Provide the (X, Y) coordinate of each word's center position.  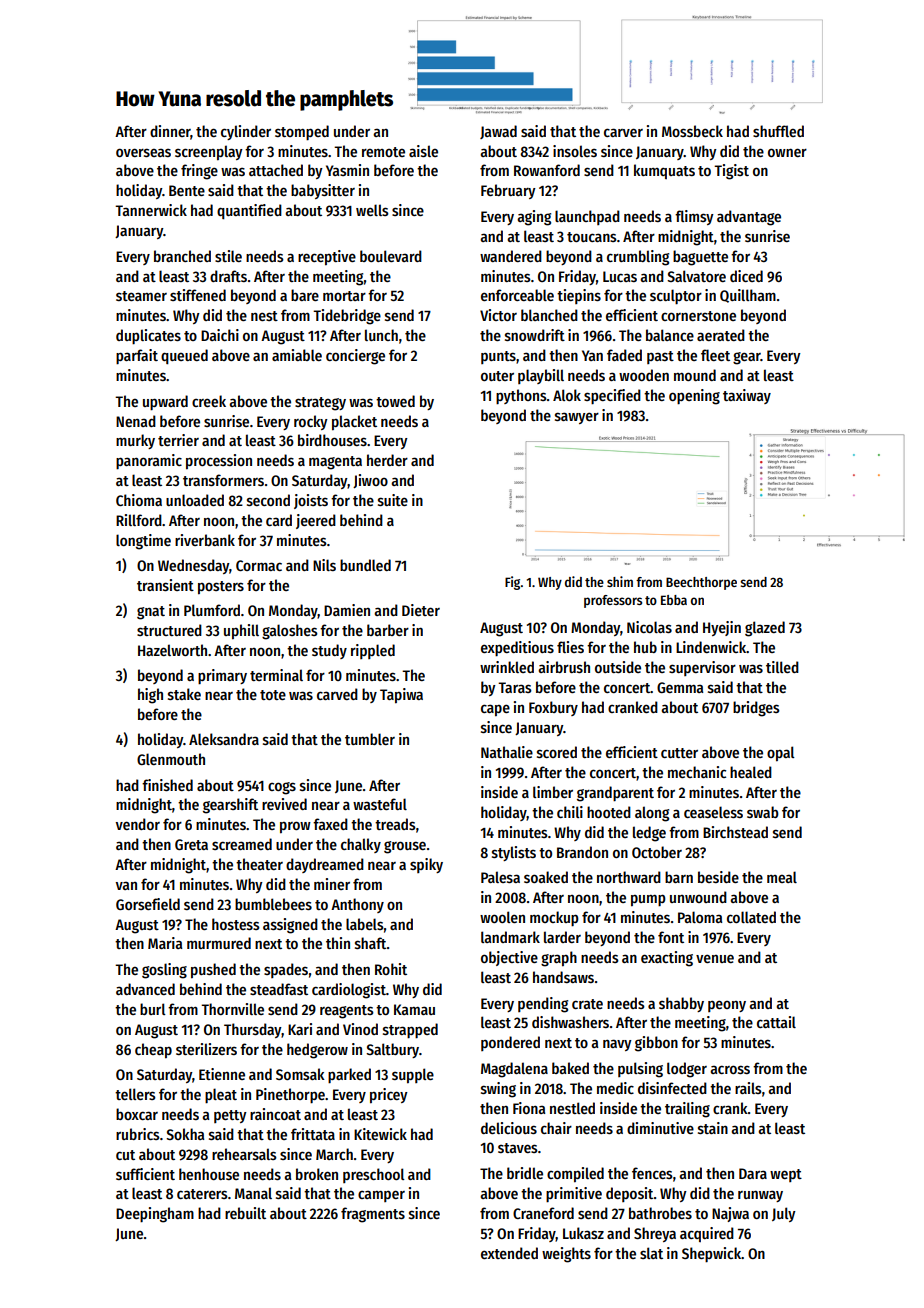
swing (498, 1090)
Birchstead (735, 832)
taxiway (747, 396)
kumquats (664, 171)
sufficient (145, 1174)
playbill (541, 376)
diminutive (660, 1128)
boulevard (391, 256)
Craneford (543, 1213)
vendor (138, 824)
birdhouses (332, 440)
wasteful (380, 804)
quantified (249, 212)
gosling (164, 971)
